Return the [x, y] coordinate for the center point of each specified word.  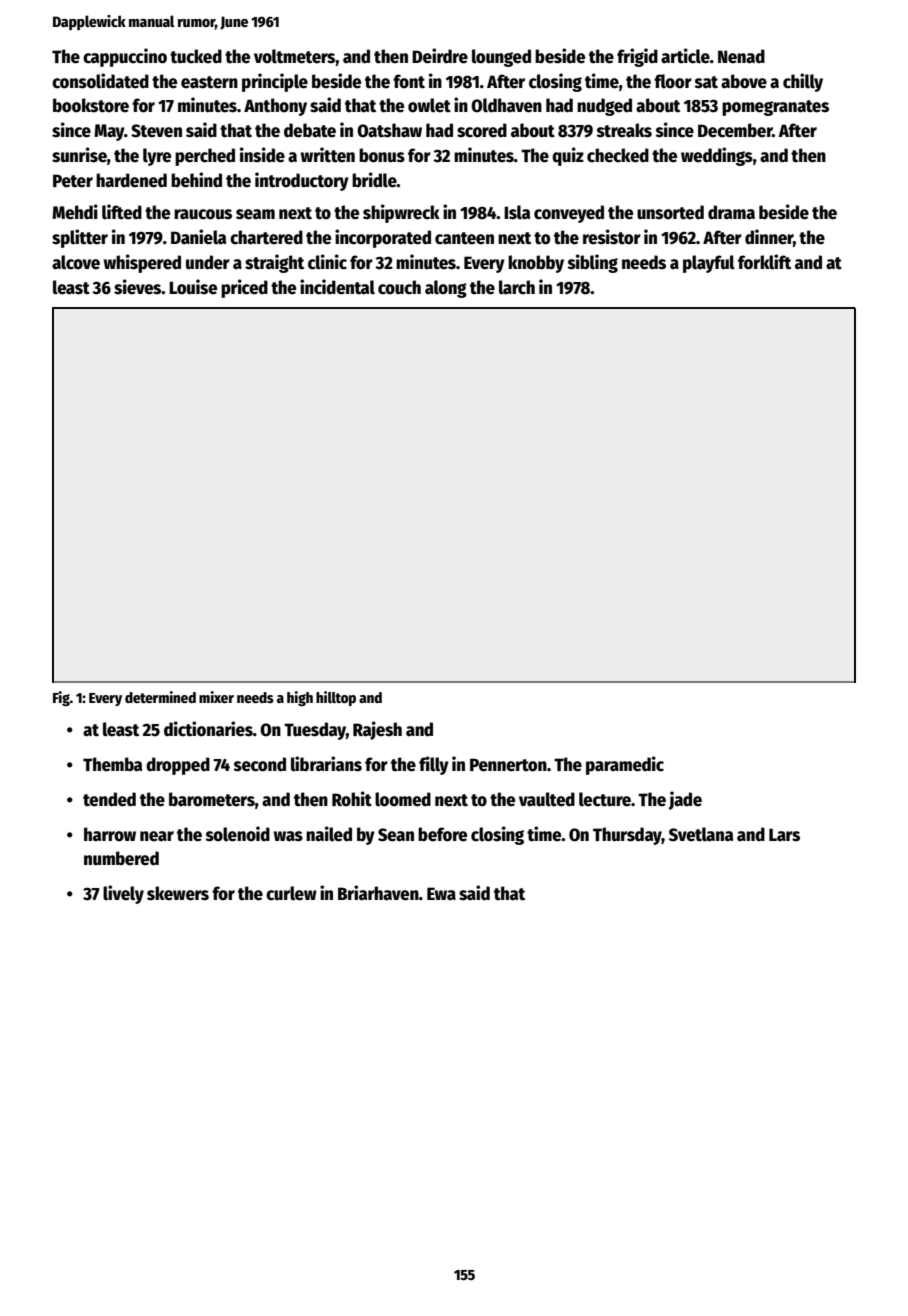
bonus [382, 155]
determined [160, 697]
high [300, 698]
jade [685, 800]
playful [709, 264]
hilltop [336, 698]
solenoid [238, 834]
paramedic [625, 765]
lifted [122, 212]
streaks [624, 130]
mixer [216, 697]
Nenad [741, 56]
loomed [403, 799]
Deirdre [440, 56]
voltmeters [295, 56]
